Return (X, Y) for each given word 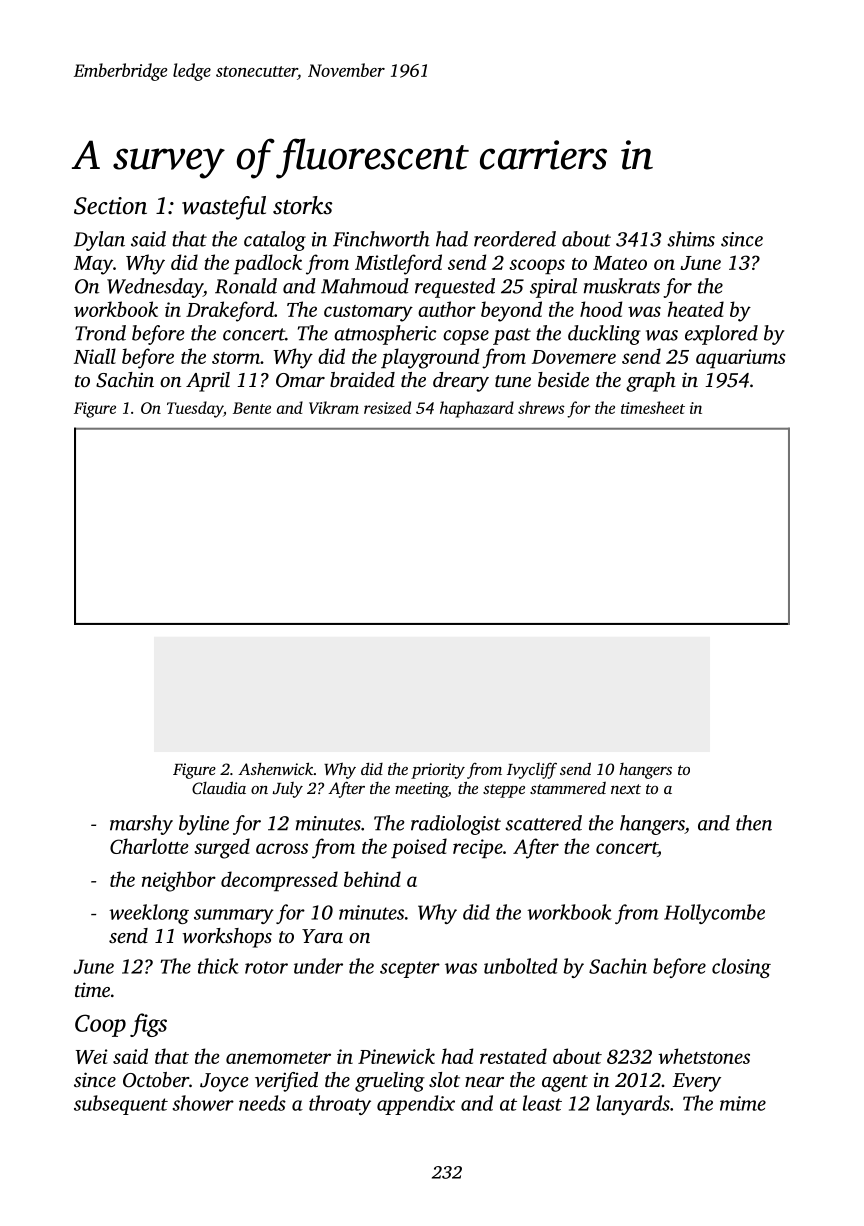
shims (691, 239)
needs (262, 1103)
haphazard (477, 409)
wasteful (224, 208)
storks (302, 205)
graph (651, 382)
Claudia (219, 787)
